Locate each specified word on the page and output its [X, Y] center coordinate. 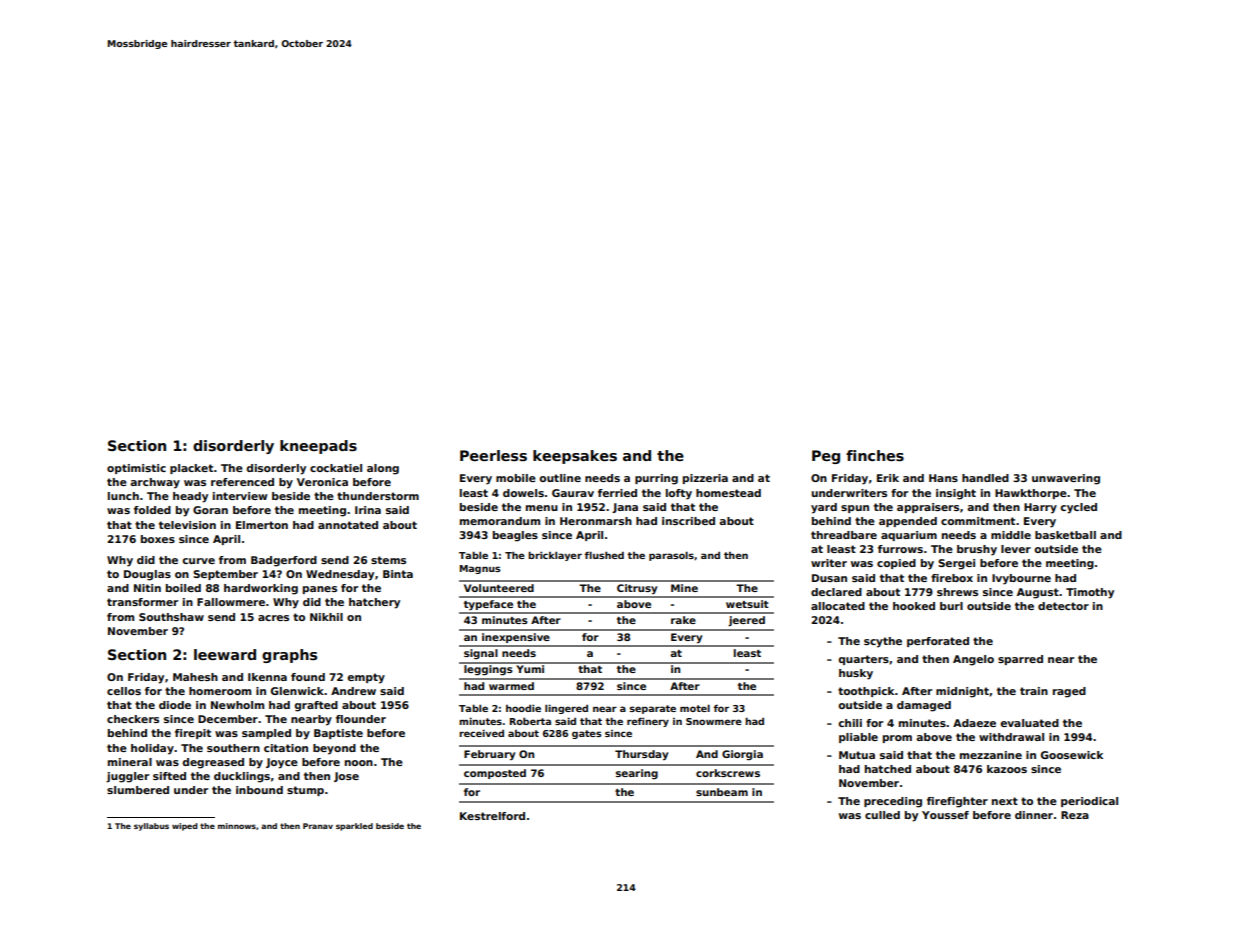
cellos [124, 691]
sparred [1020, 660]
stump [305, 791]
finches [875, 455]
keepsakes [575, 457]
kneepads [318, 447]
